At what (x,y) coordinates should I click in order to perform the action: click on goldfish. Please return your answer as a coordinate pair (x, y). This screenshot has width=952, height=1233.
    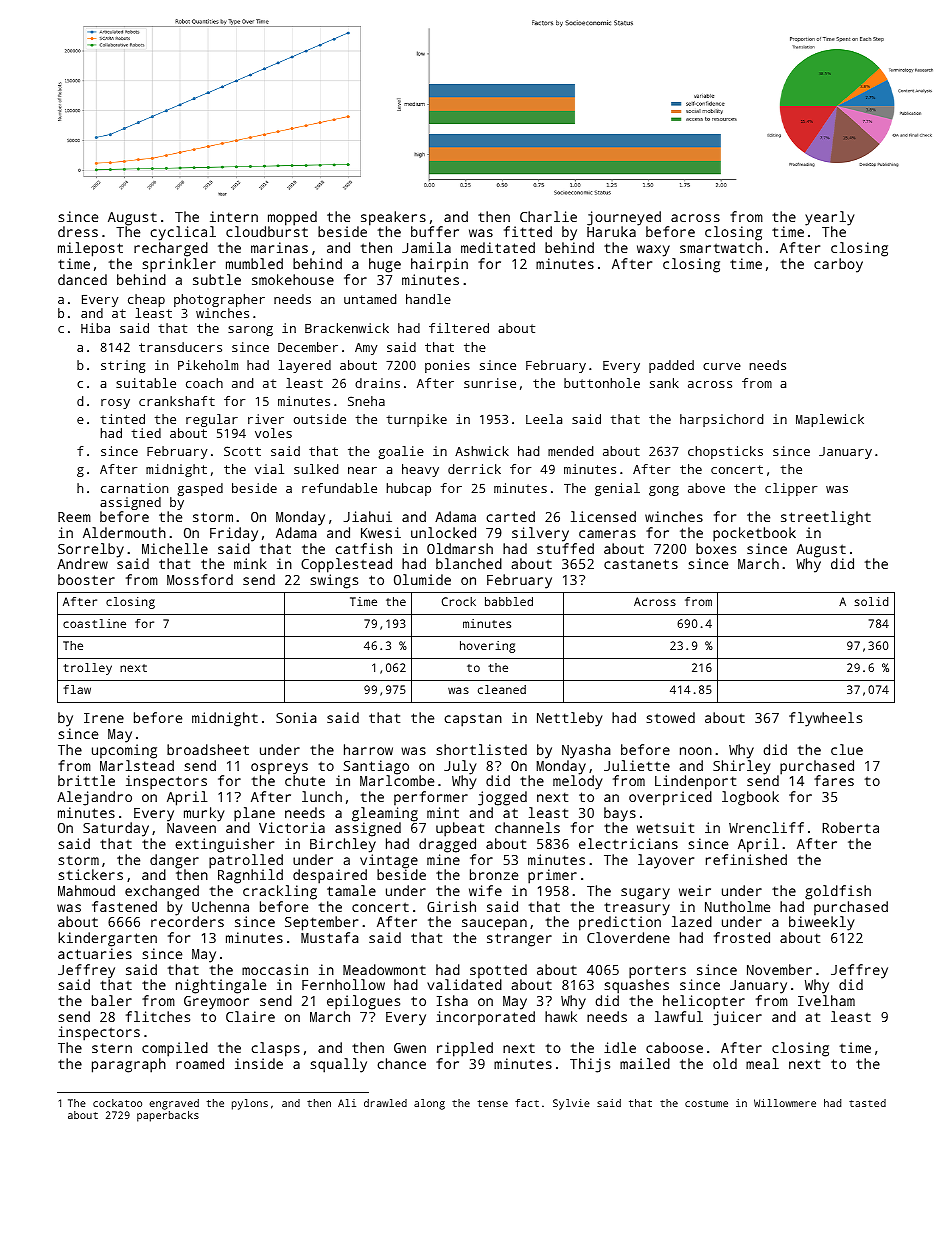
    Looking at the image, I should click on (838, 892).
